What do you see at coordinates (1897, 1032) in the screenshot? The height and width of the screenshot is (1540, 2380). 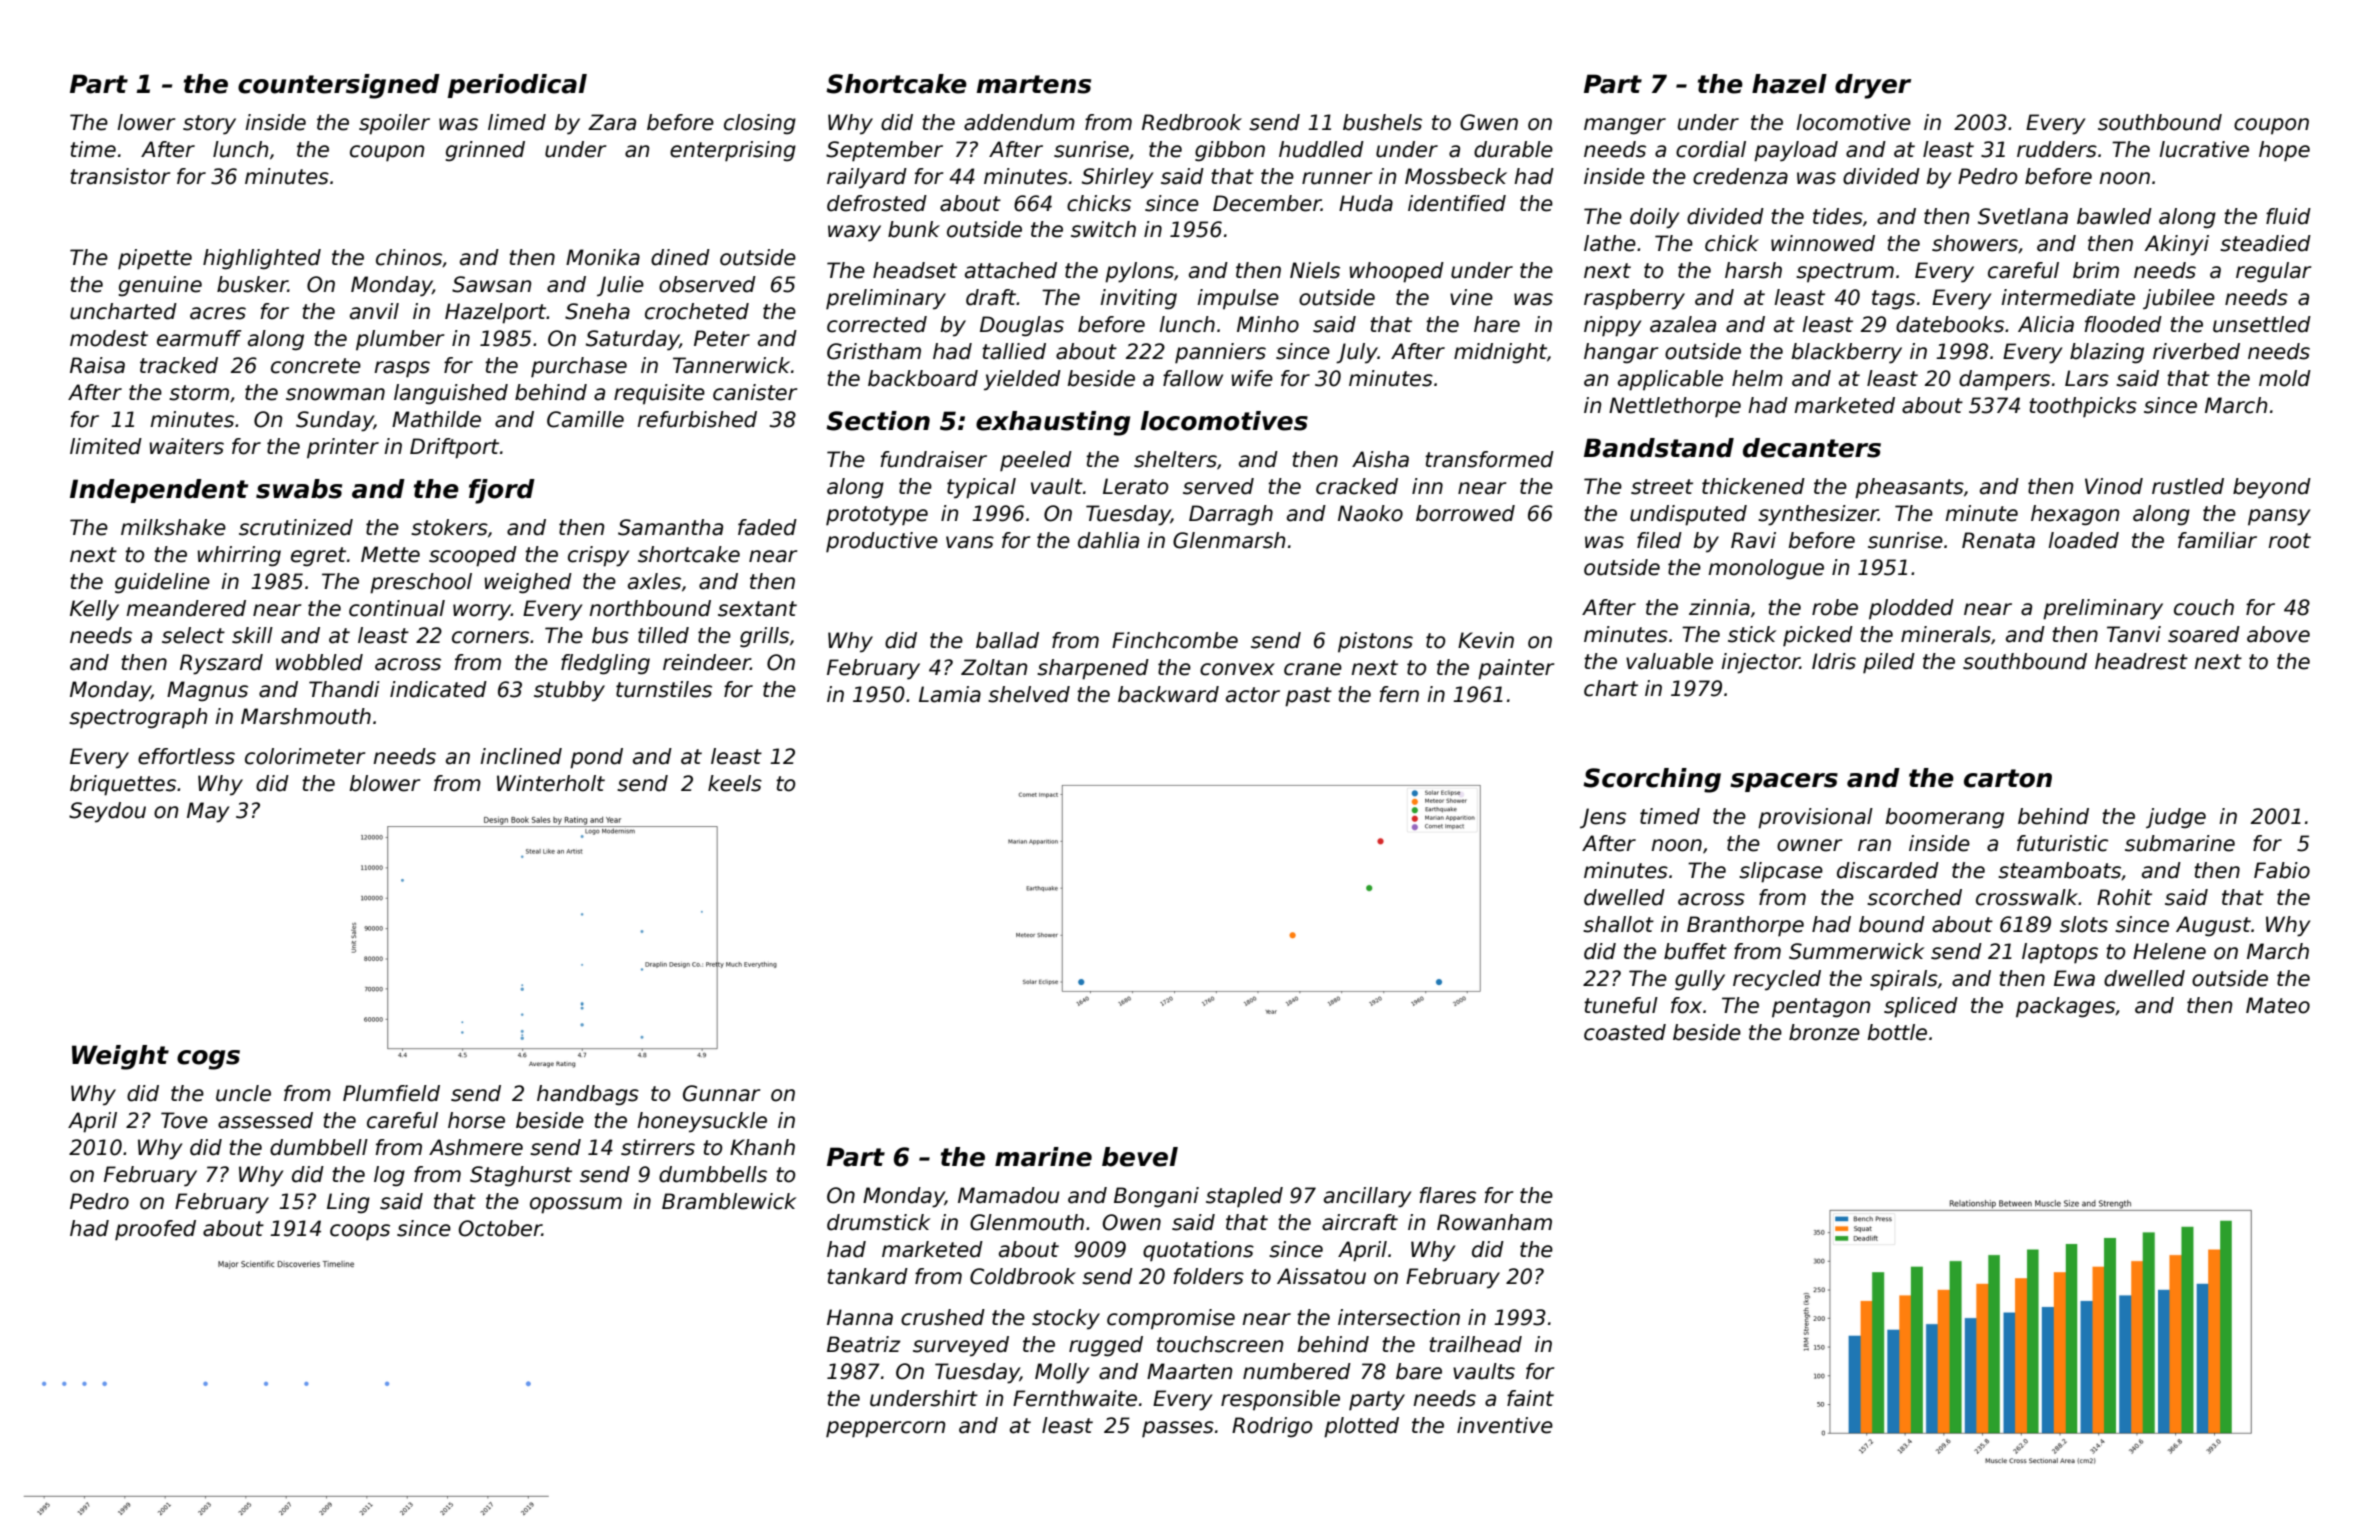 I see `bottle` at bounding box center [1897, 1032].
